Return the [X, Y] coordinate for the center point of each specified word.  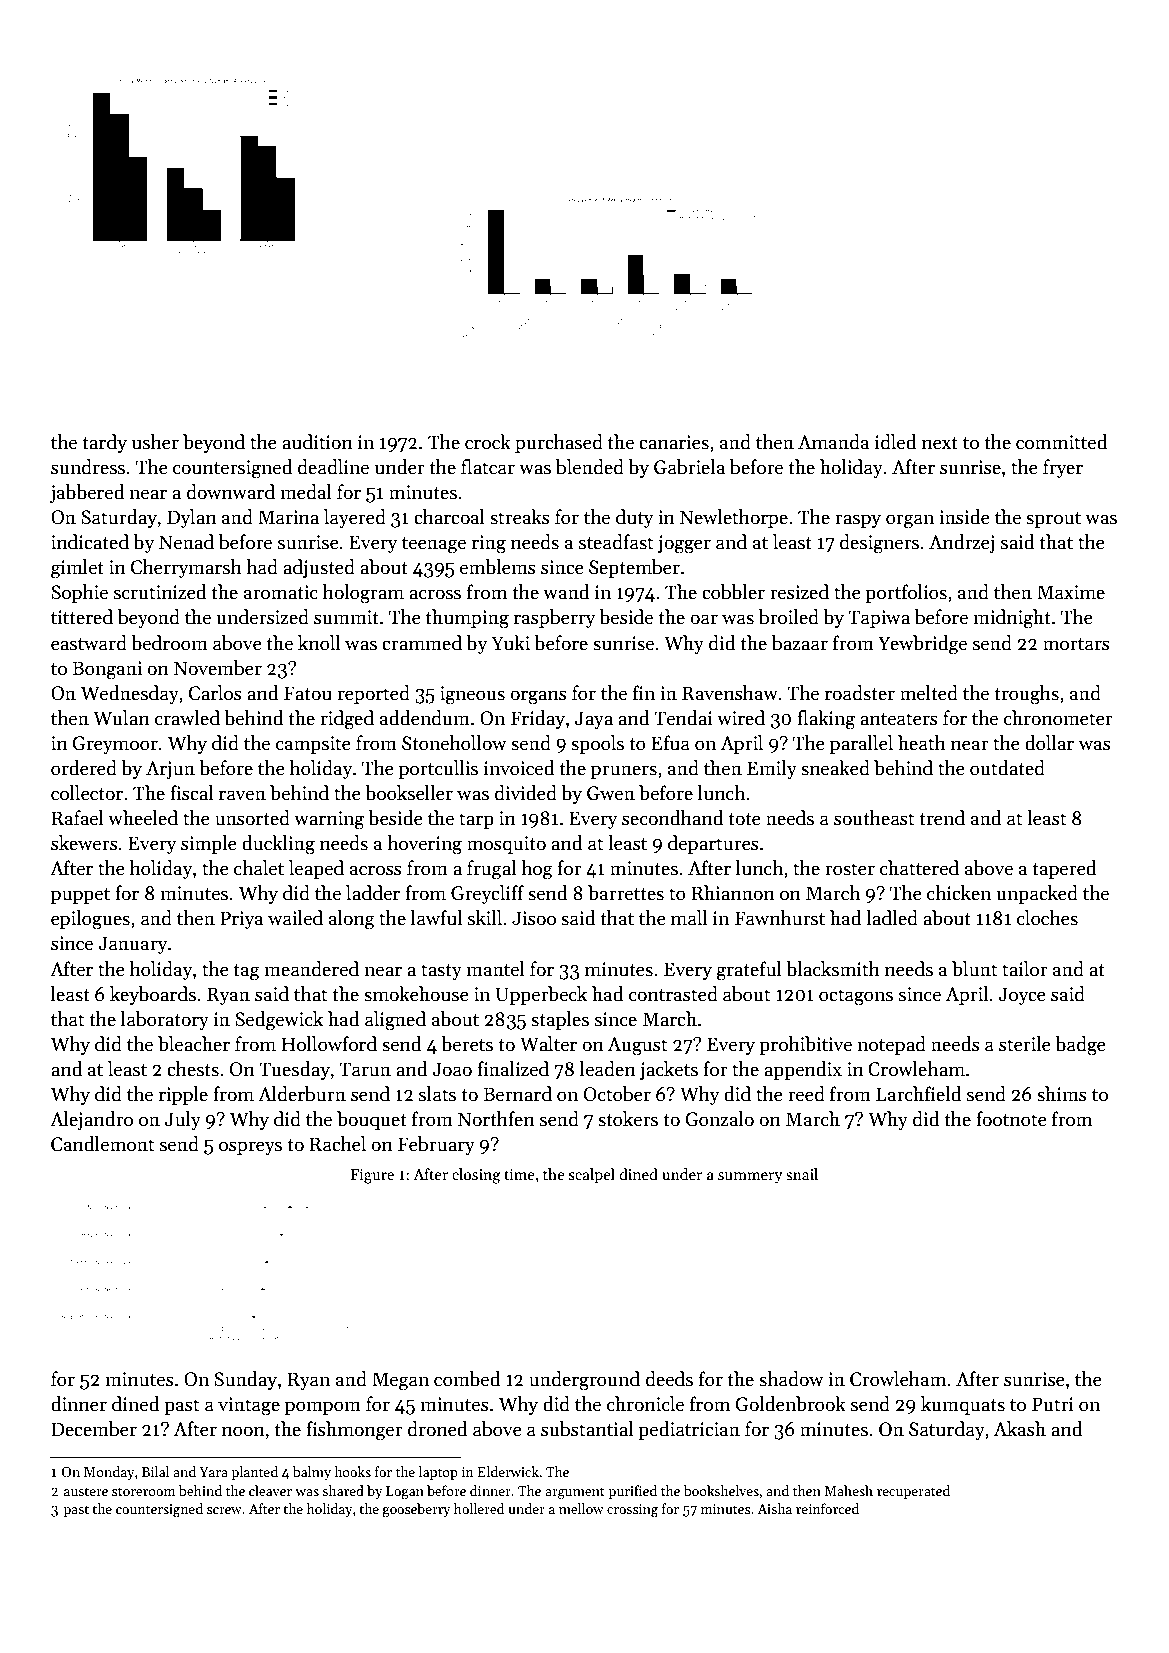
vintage [249, 1406]
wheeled [143, 818]
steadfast [616, 542]
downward [231, 492]
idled [895, 442]
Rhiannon [733, 893]
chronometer [1058, 718]
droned [437, 1429]
